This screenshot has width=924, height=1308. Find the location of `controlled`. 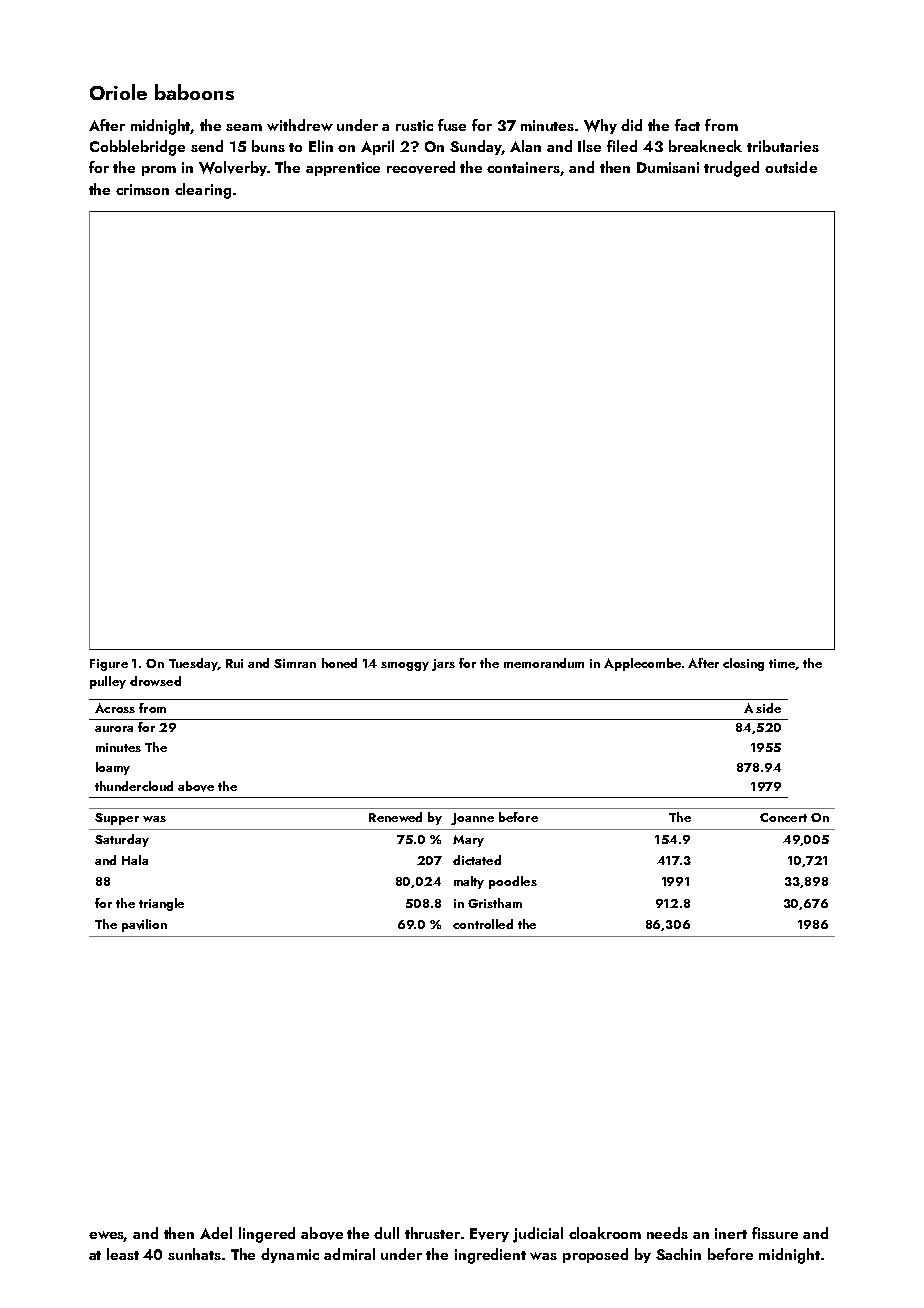

controlled is located at coordinates (483, 924).
